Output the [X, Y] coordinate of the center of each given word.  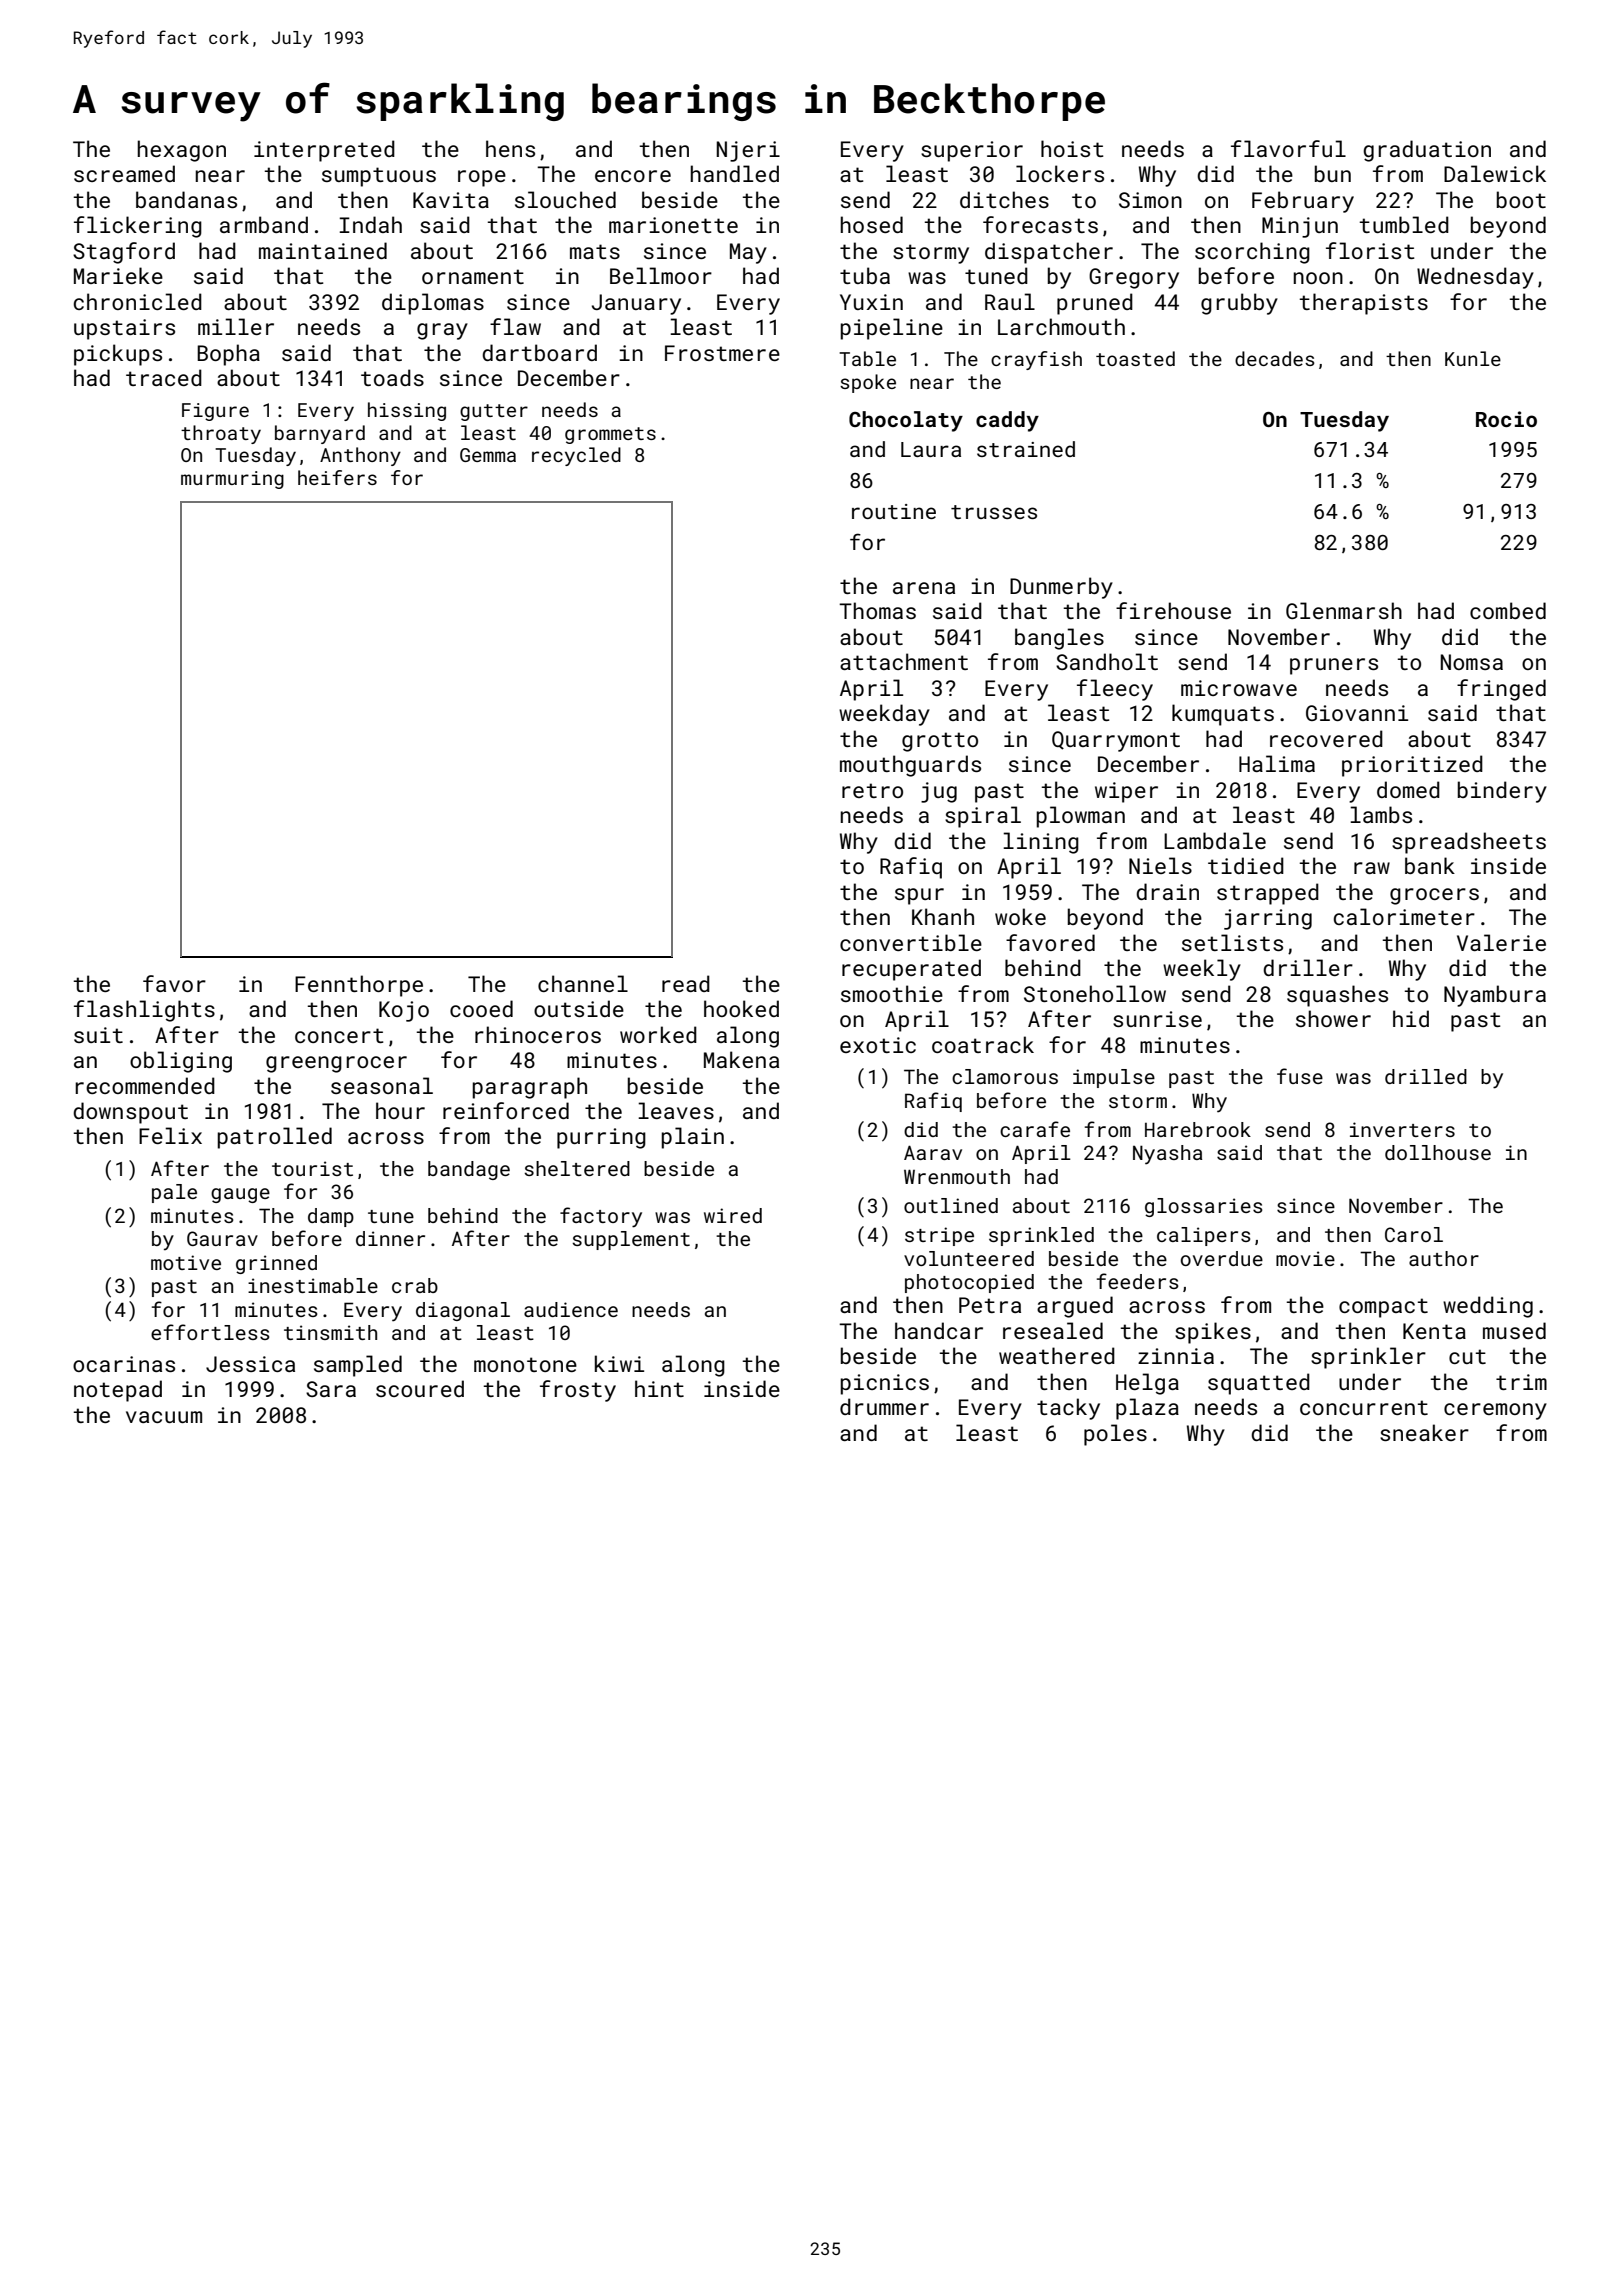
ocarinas [124, 1364]
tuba [865, 275]
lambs [1381, 814]
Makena [741, 1059]
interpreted [324, 151]
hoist [1072, 148]
